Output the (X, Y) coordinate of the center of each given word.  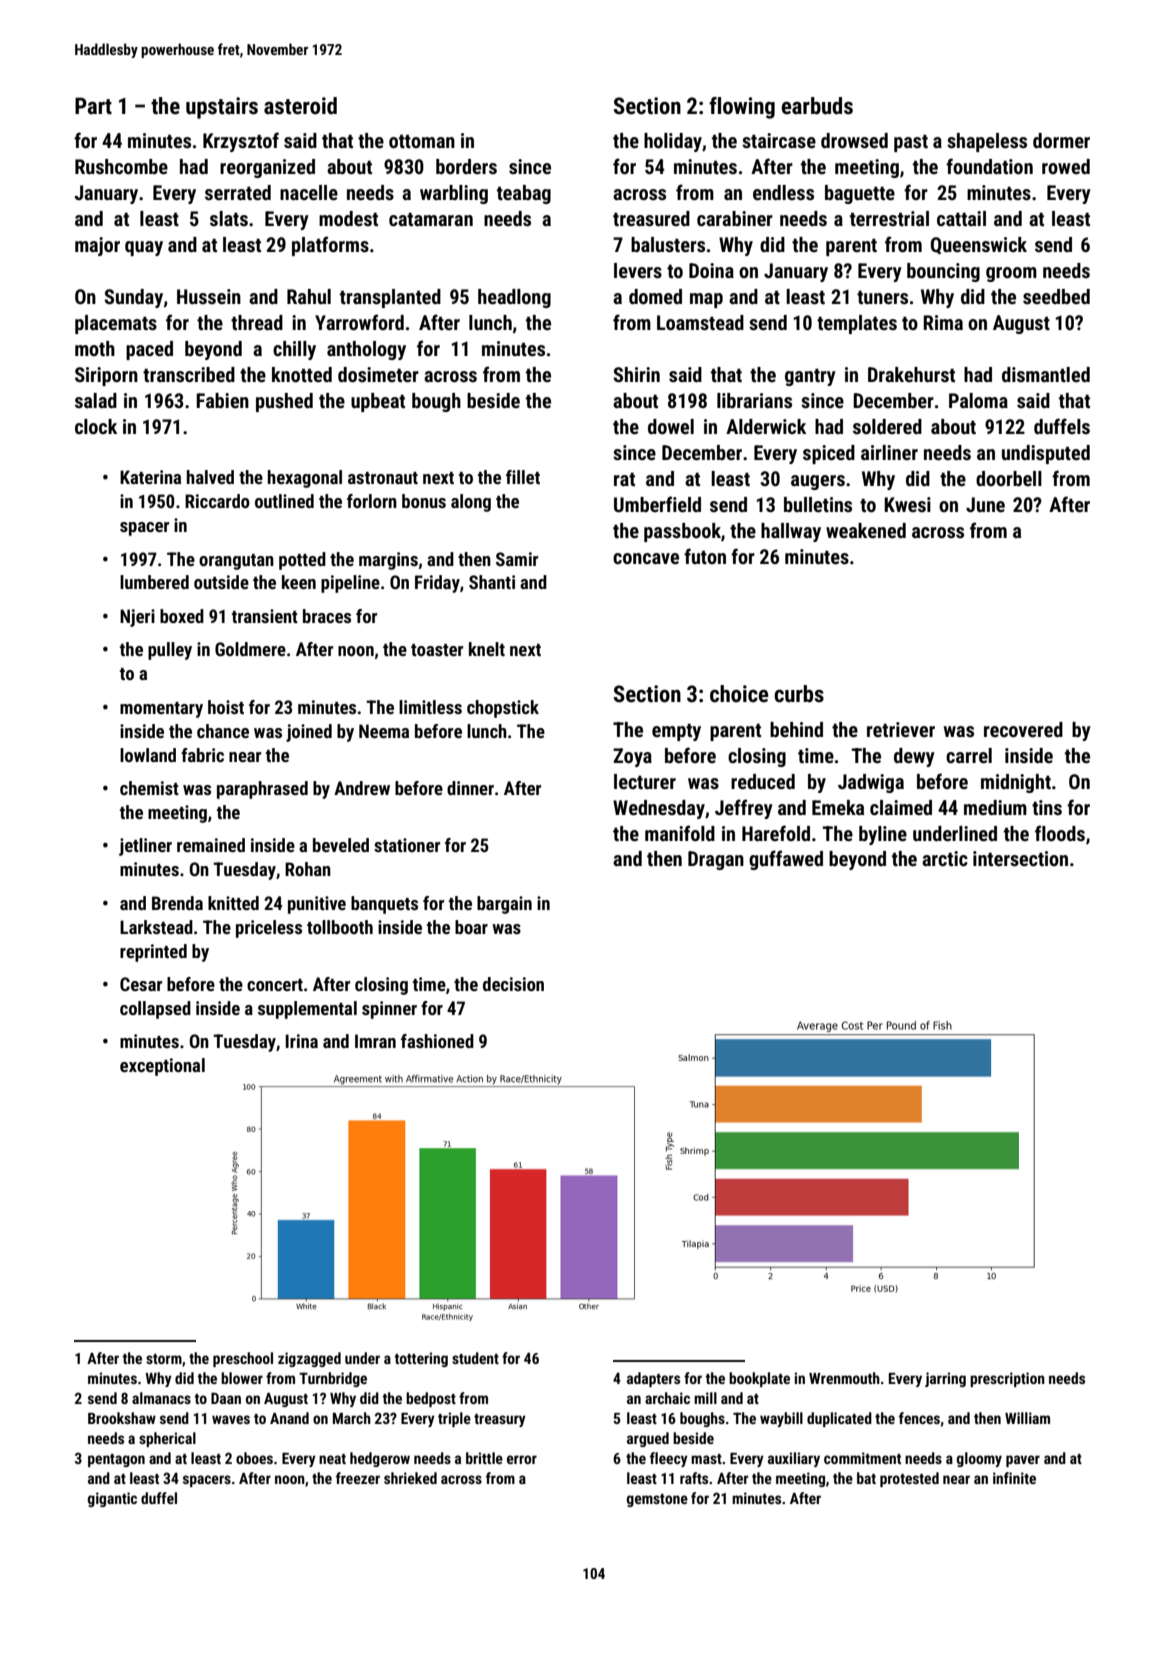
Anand (289, 1418)
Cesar (141, 984)
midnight (1016, 783)
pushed (284, 402)
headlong (514, 298)
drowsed (854, 140)
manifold (680, 833)
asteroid (300, 106)
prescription (1007, 1379)
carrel (969, 755)
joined (309, 733)
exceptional (162, 1067)
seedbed (1056, 296)
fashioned (437, 1041)
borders (466, 166)
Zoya (632, 757)
